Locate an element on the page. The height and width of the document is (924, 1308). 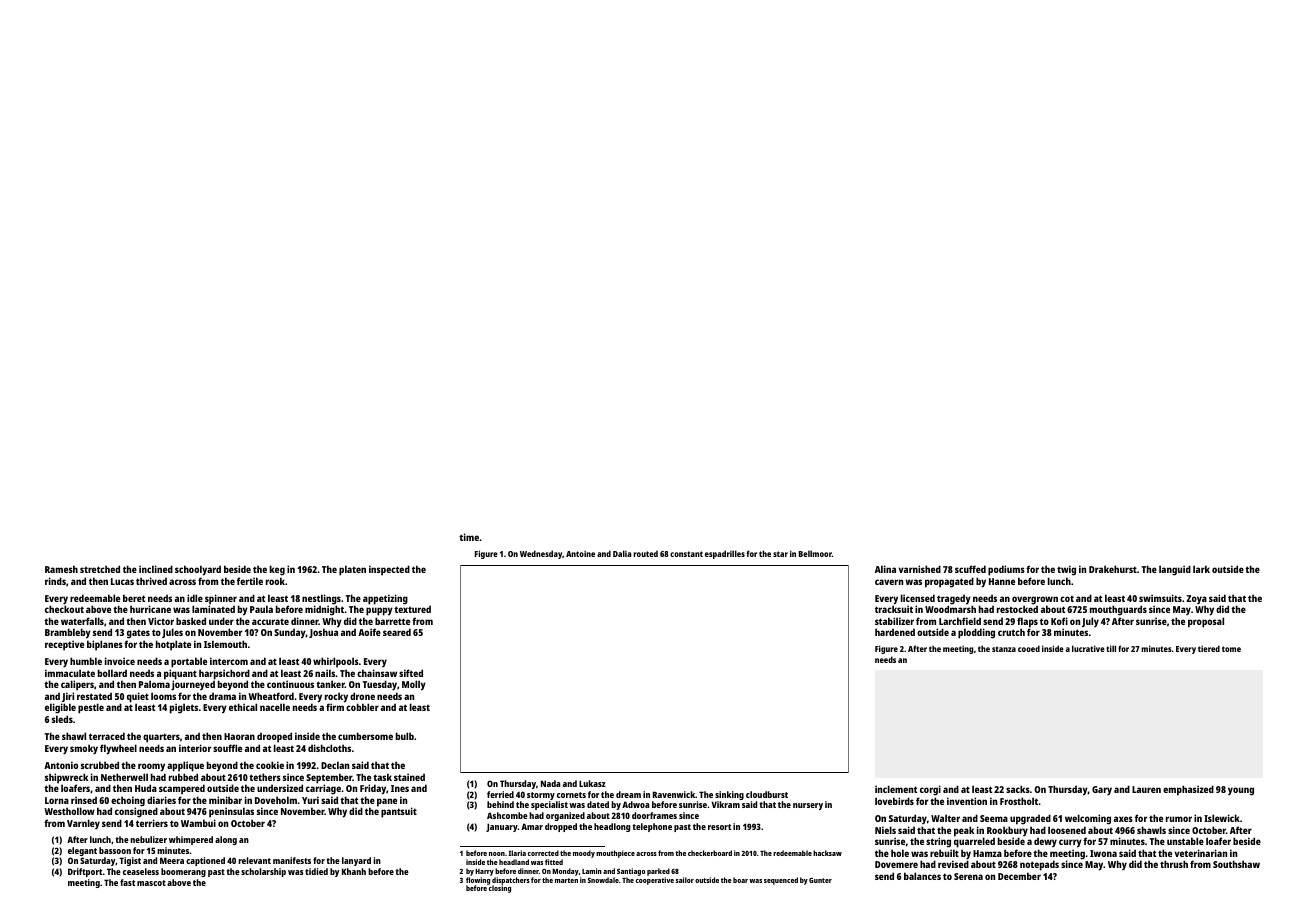
Bellmoor is located at coordinates (815, 553).
